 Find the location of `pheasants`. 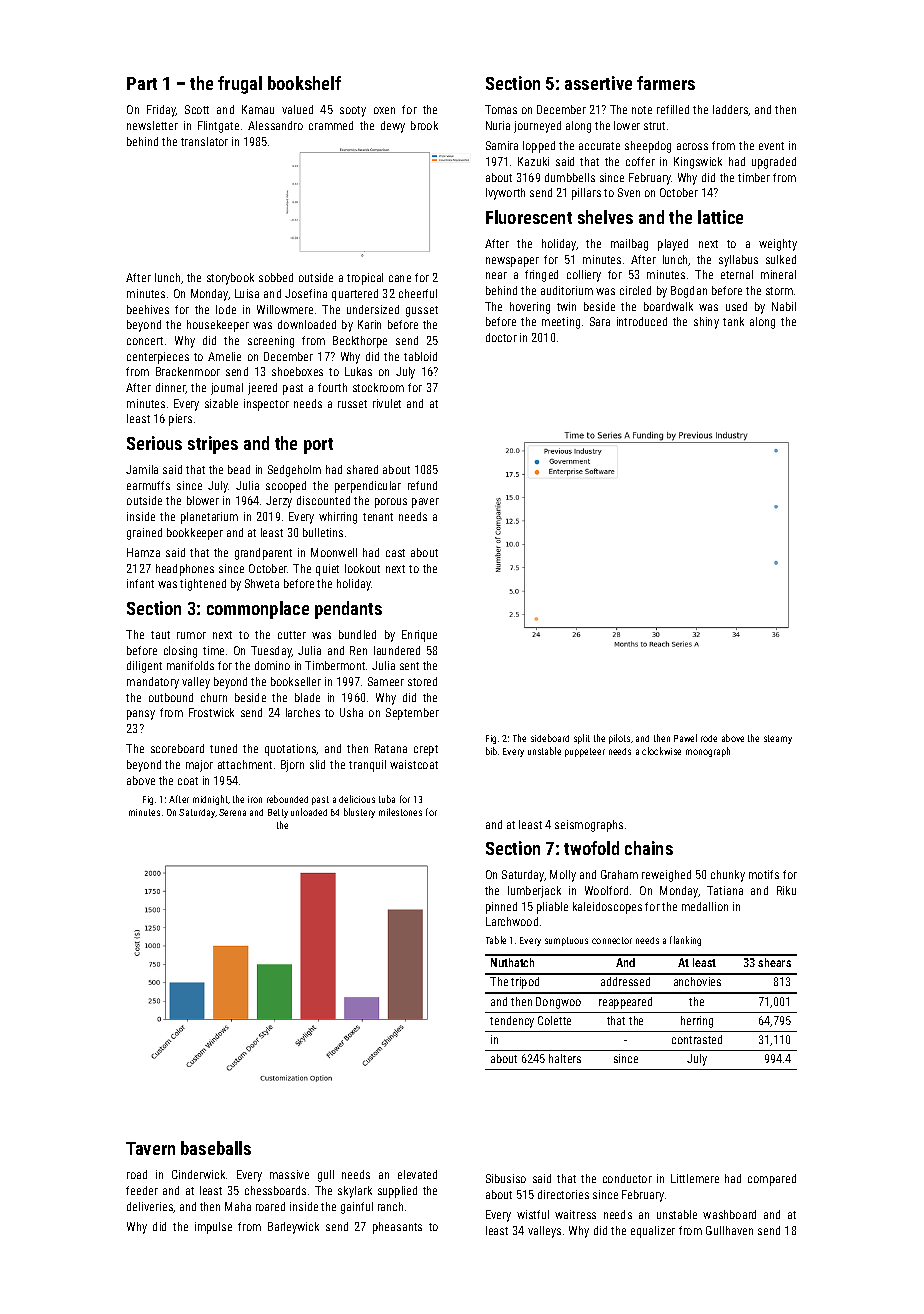

pheasants is located at coordinates (397, 1228).
